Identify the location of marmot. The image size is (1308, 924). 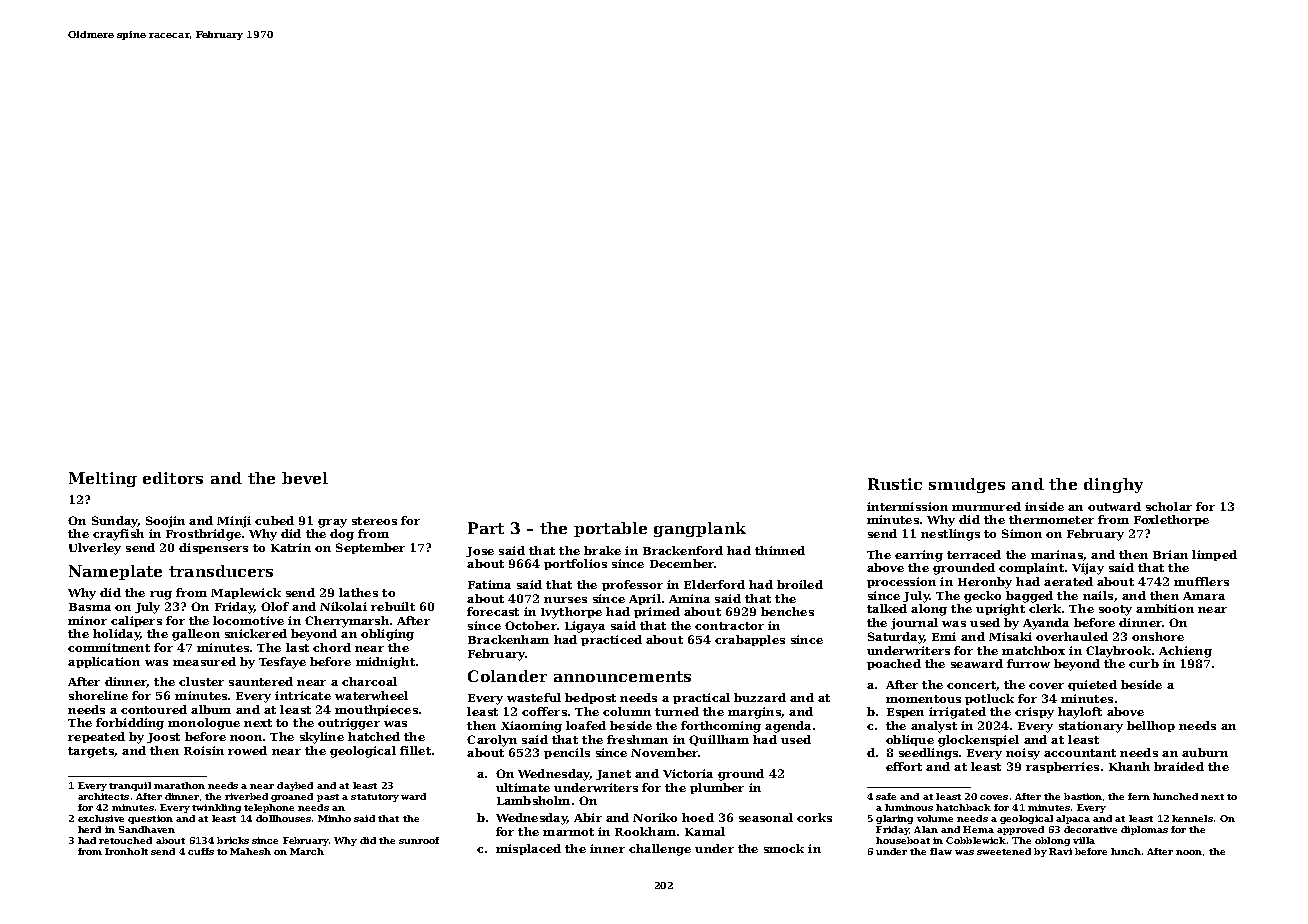
(568, 832).
